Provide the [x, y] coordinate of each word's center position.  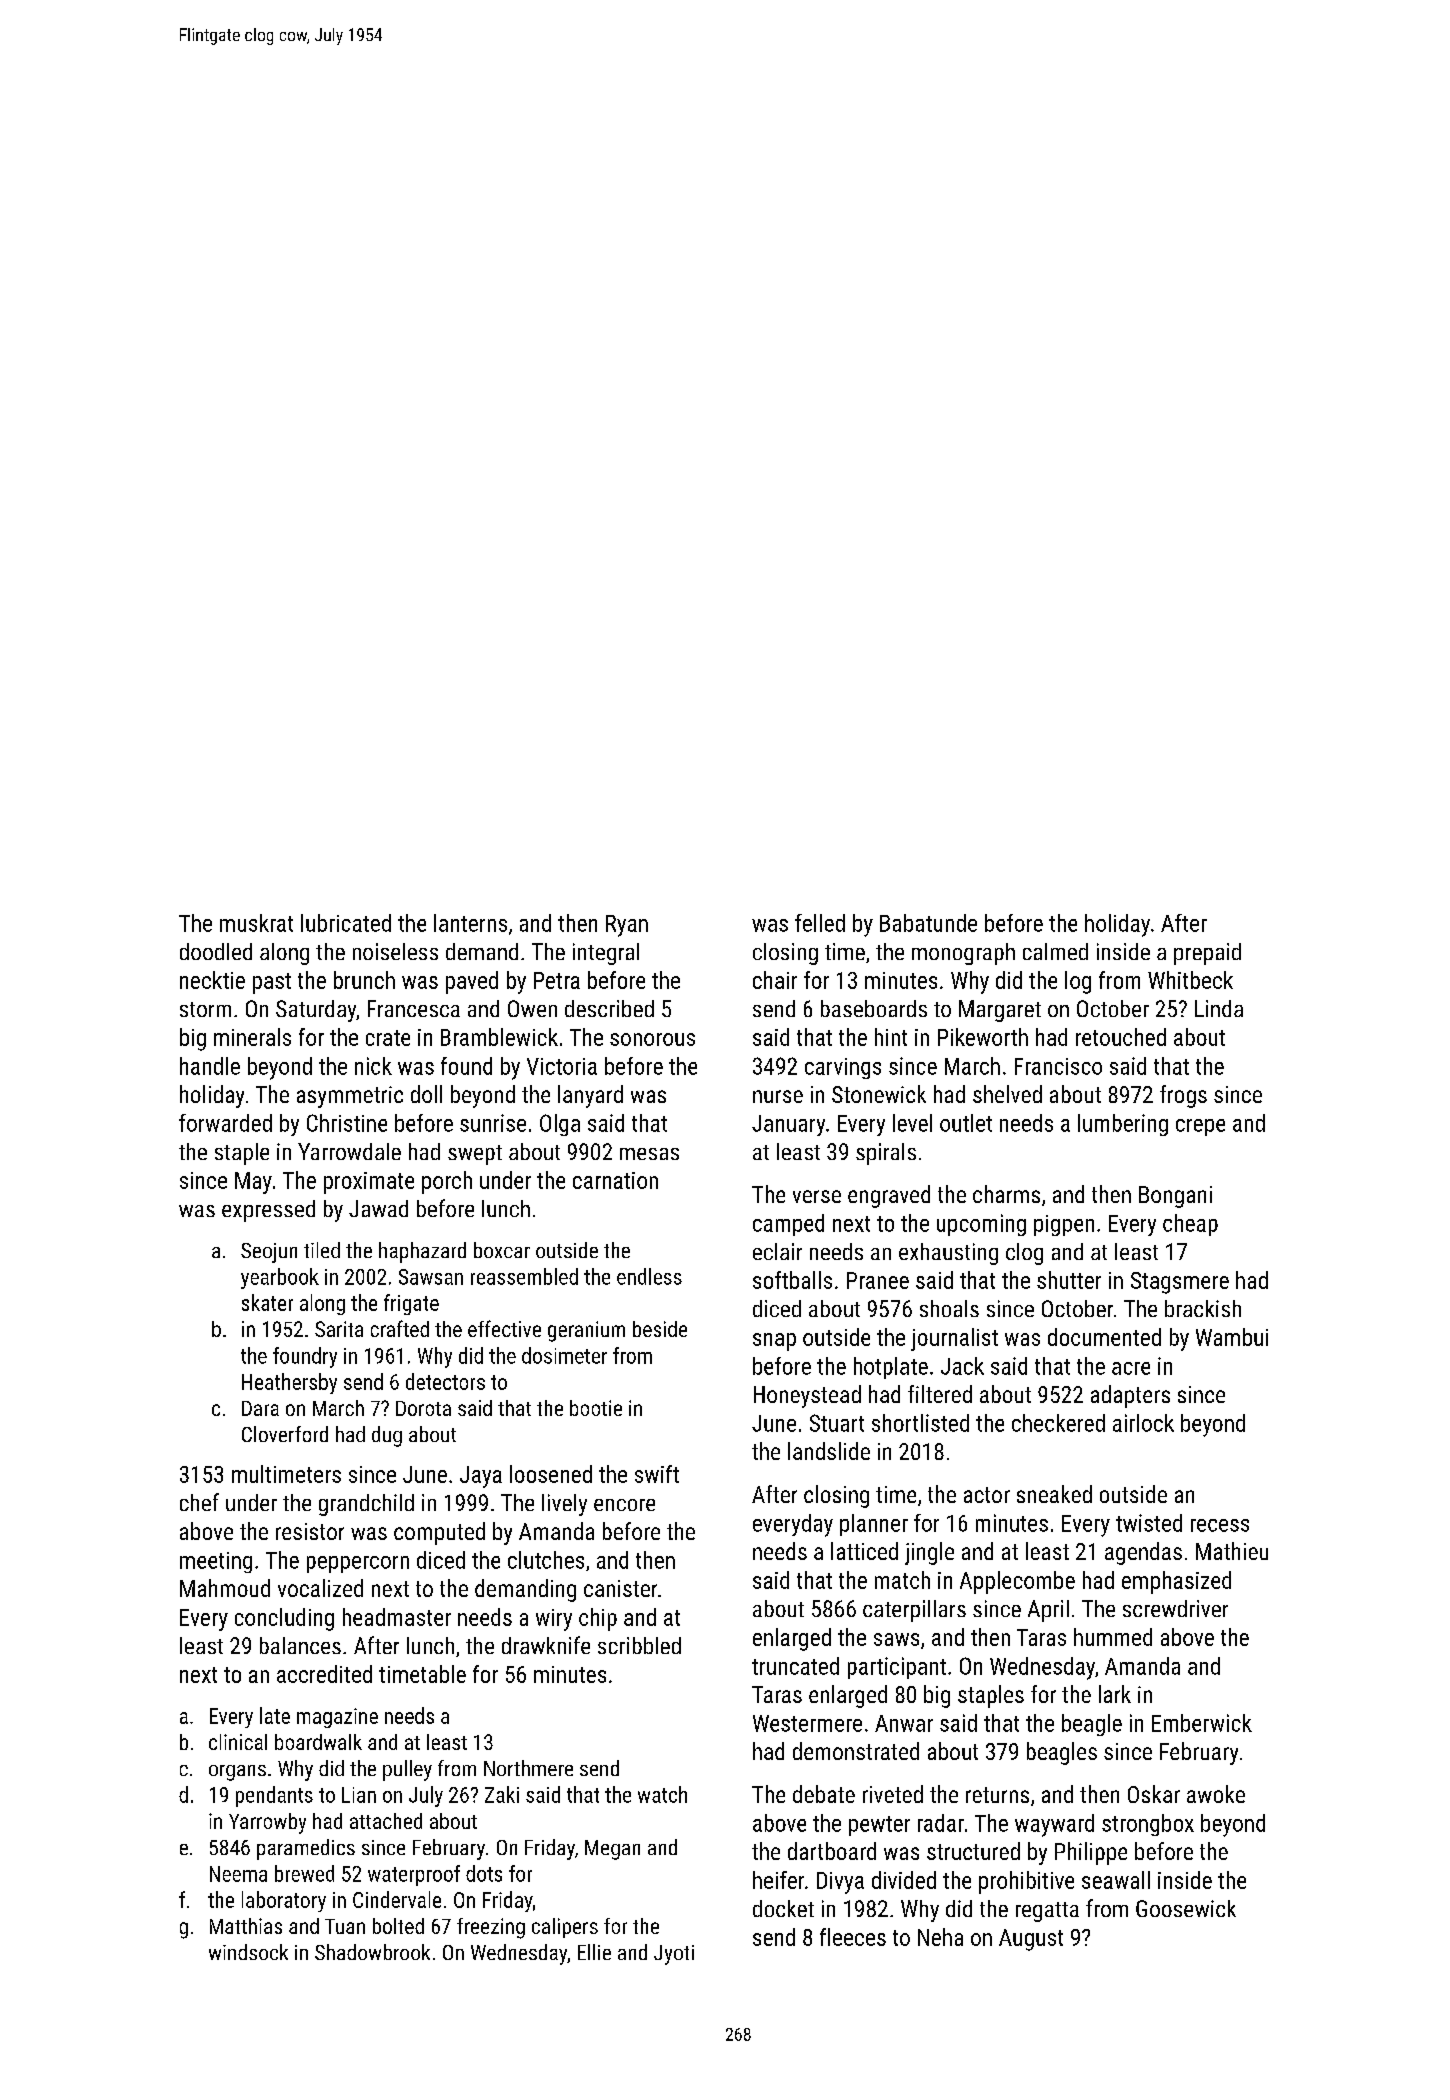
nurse [778, 1096]
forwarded [225, 1123]
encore [624, 1505]
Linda [1219, 1008]
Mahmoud [225, 1588]
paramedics [306, 1849]
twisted [1149, 1523]
